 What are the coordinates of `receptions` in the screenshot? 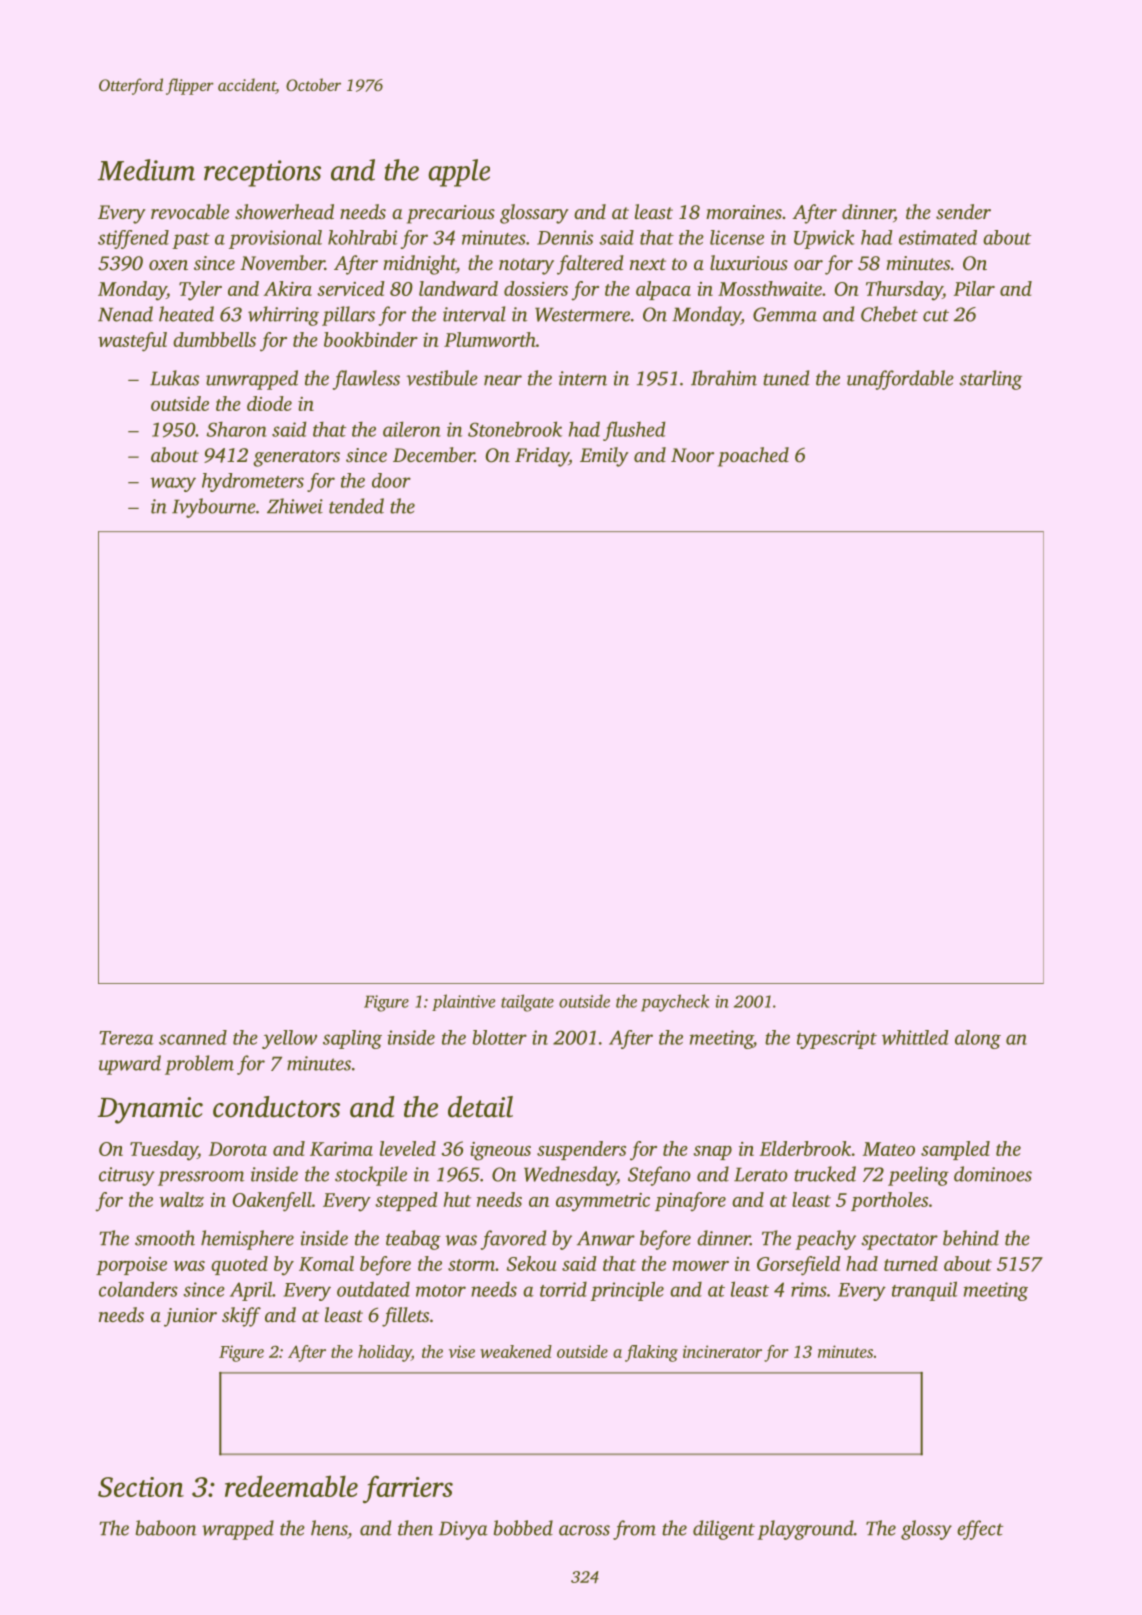 It's located at (262, 173).
